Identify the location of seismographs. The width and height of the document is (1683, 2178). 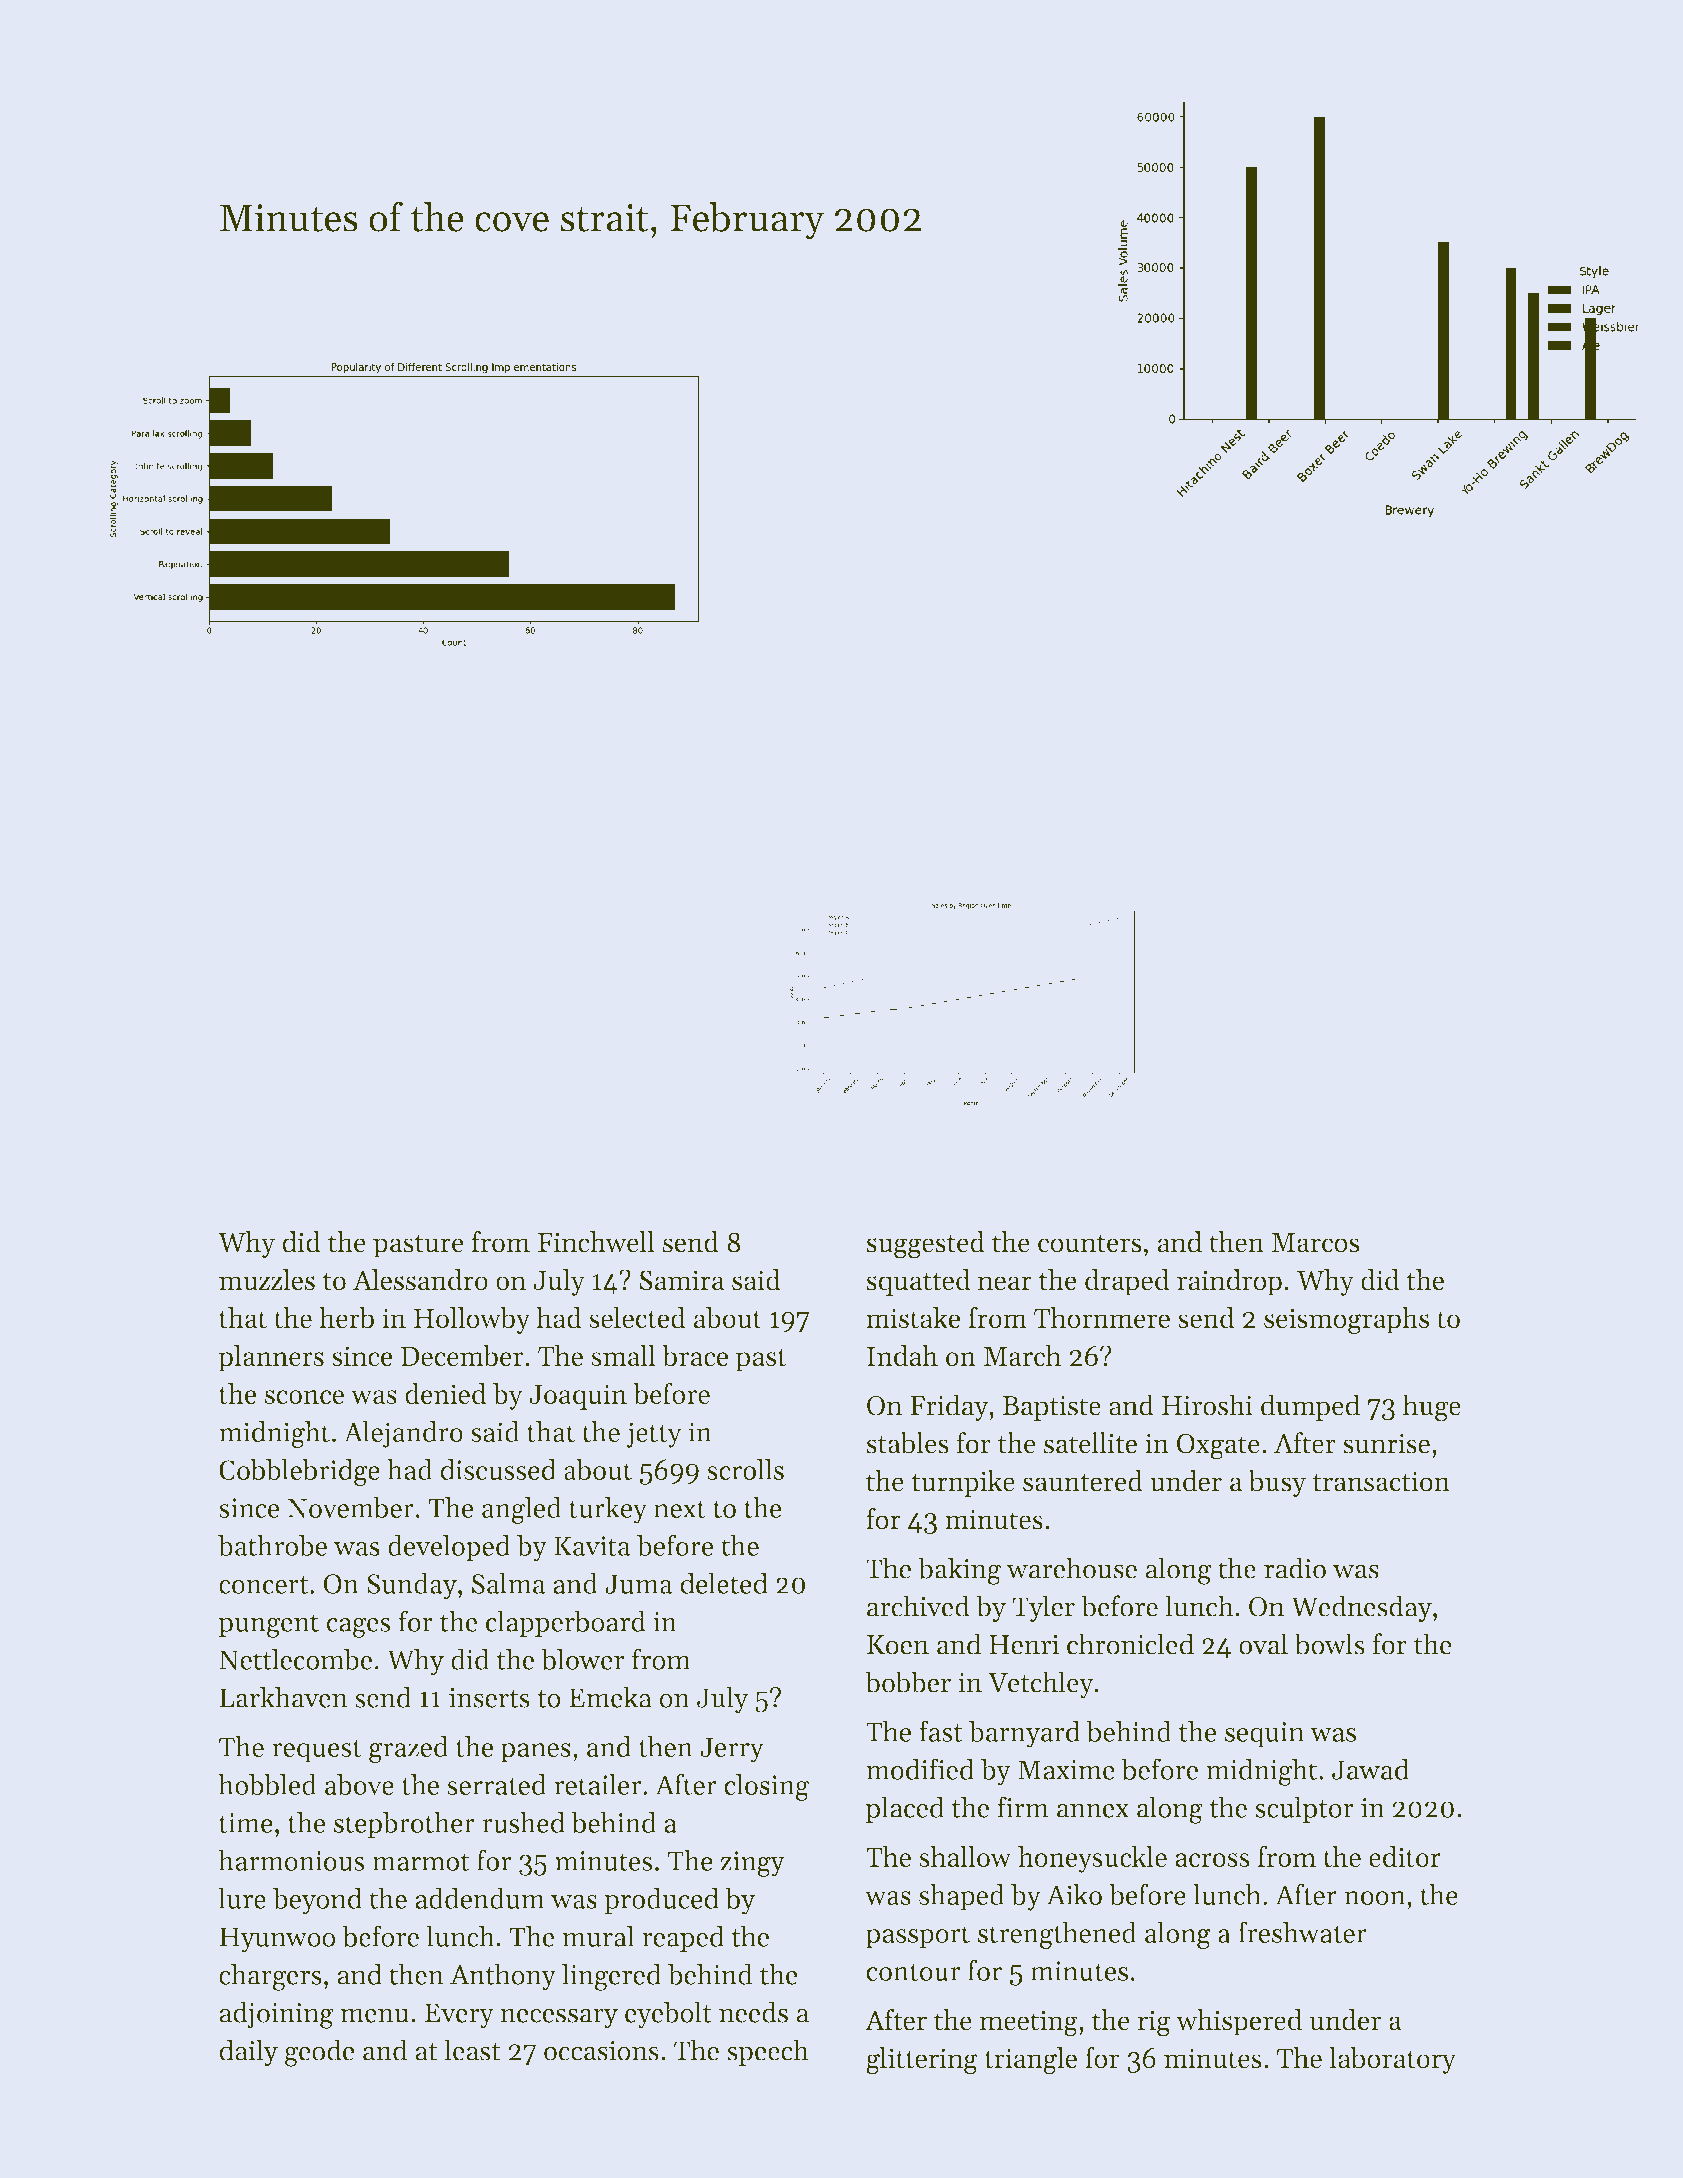
(1346, 1321).
